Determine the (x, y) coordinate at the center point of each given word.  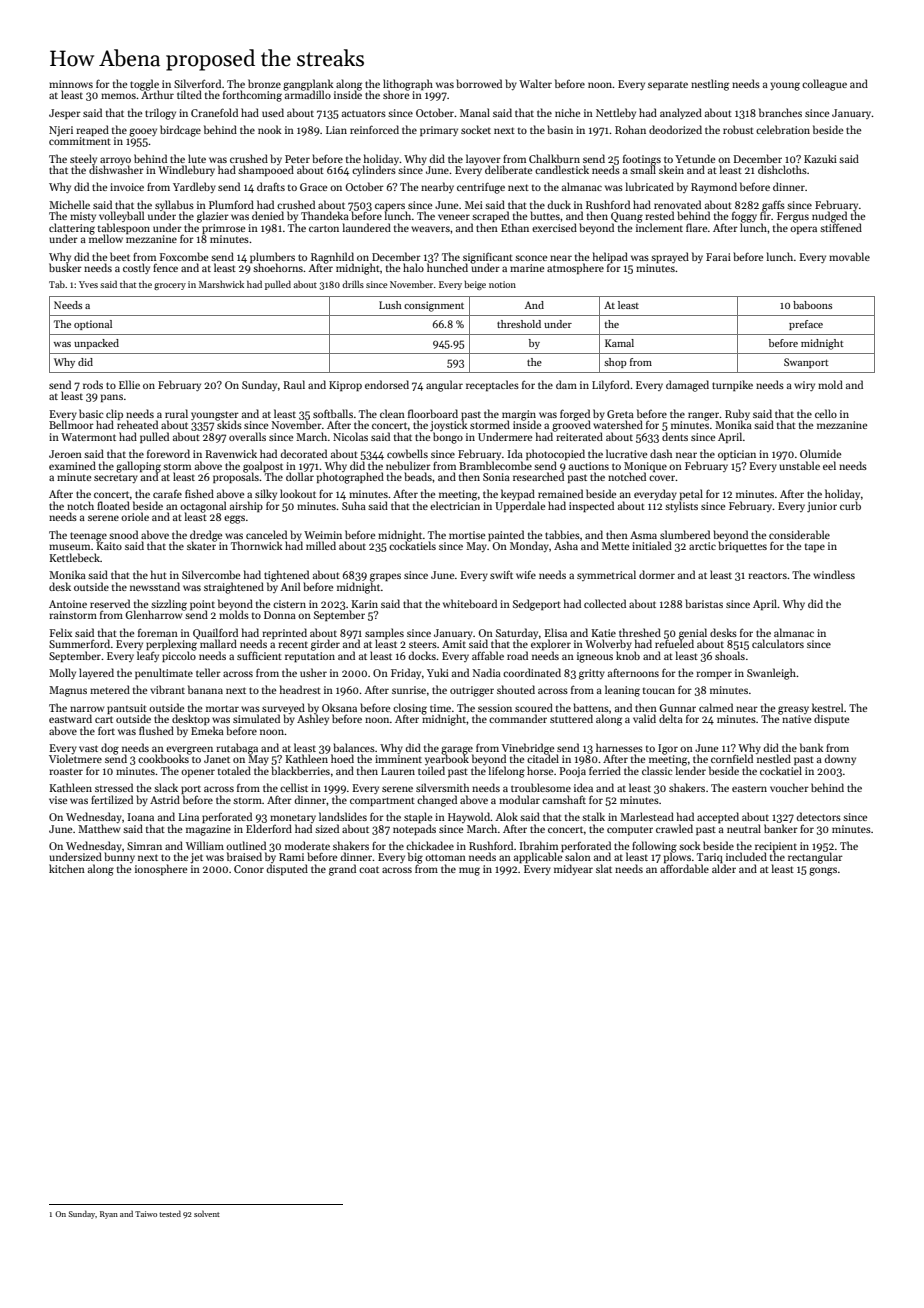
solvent (207, 1214)
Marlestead (647, 816)
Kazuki (820, 158)
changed (437, 801)
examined (72, 465)
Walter (535, 83)
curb (850, 505)
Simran (144, 846)
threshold (519, 324)
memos (118, 96)
